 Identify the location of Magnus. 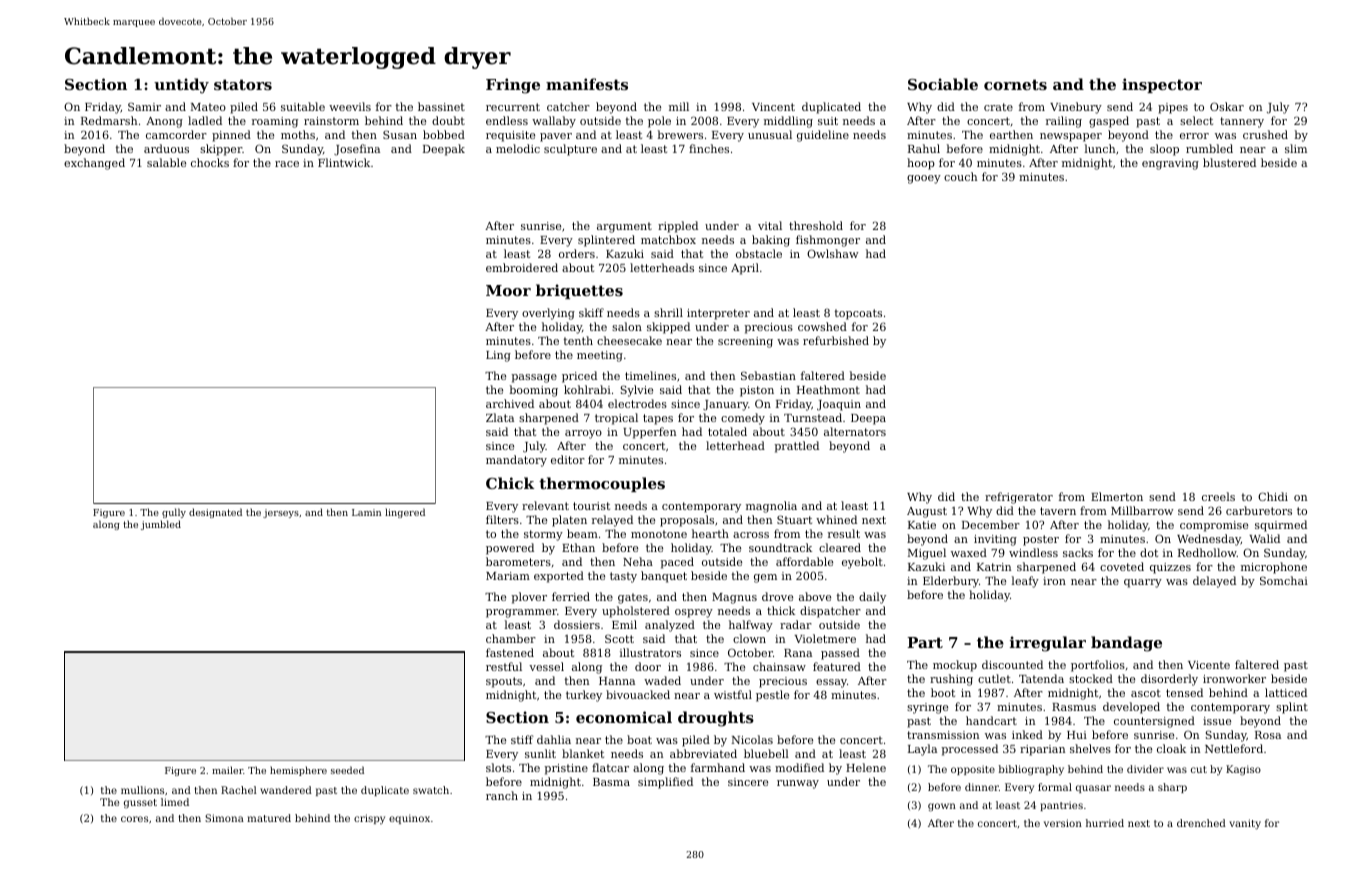
(734, 598).
